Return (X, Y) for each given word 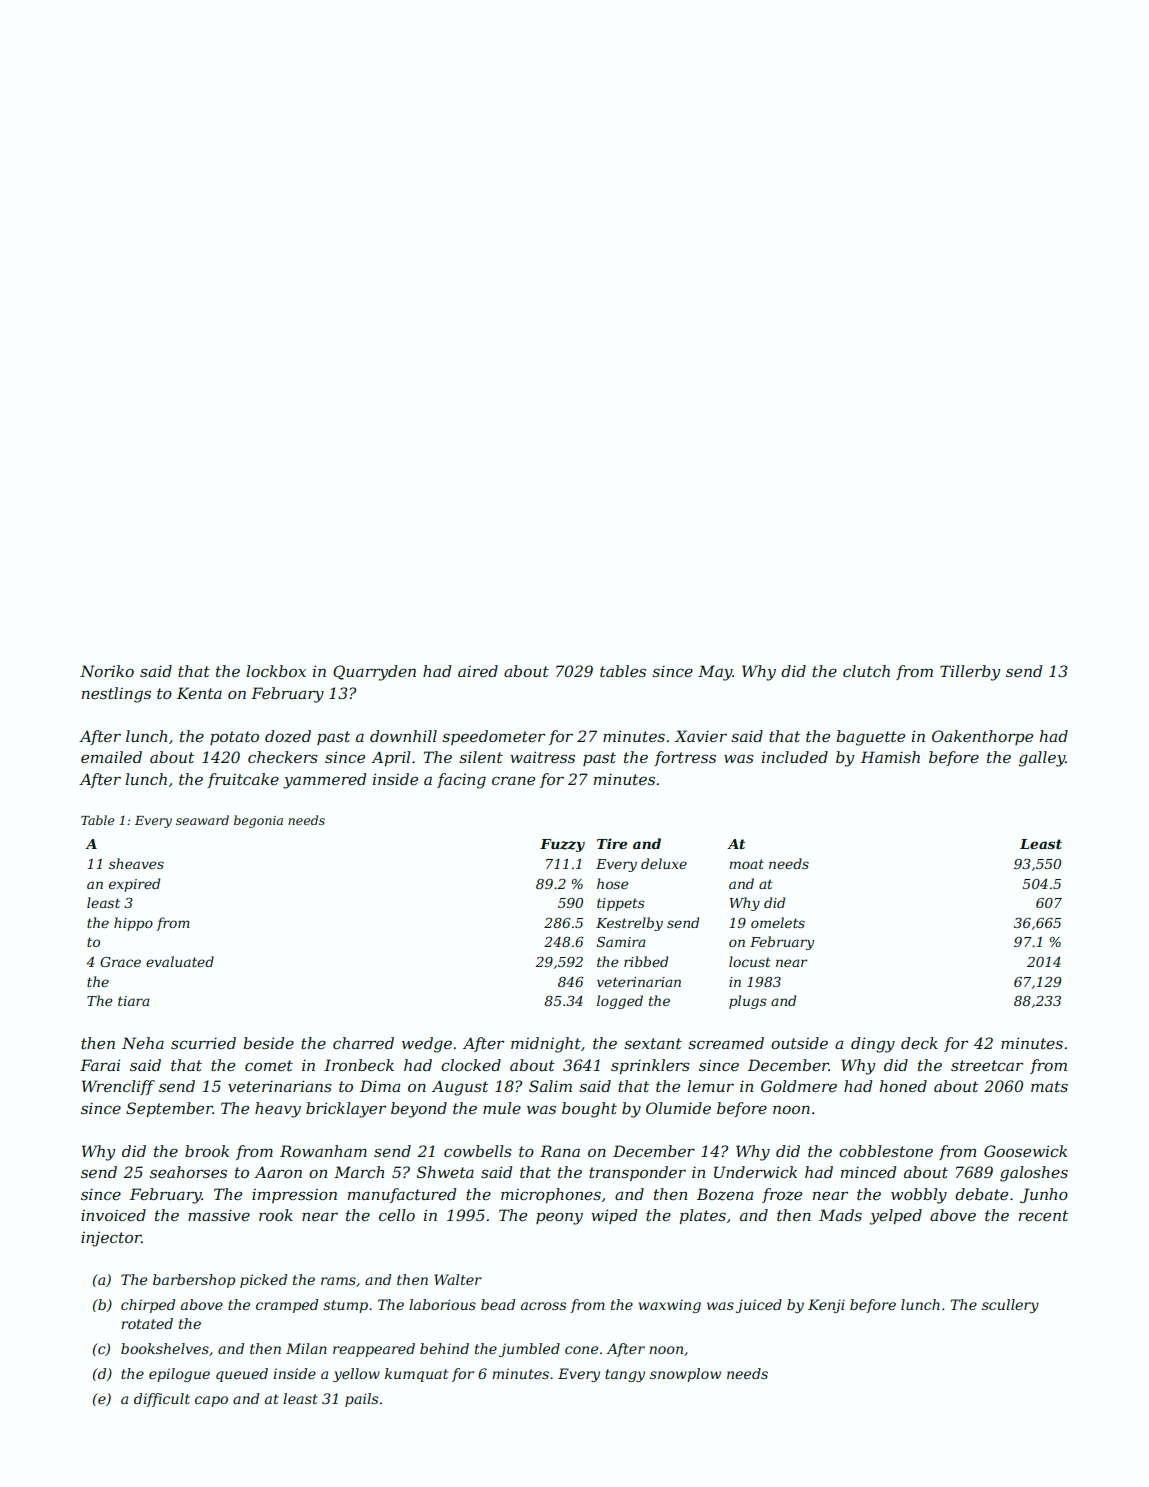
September (169, 1109)
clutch (866, 671)
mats (1049, 1086)
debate (981, 1194)
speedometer (493, 737)
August (460, 1088)
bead (498, 1304)
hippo (133, 924)
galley (1042, 759)
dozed (288, 736)
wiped (614, 1216)
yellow (356, 1375)
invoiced (113, 1215)
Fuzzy (562, 845)
